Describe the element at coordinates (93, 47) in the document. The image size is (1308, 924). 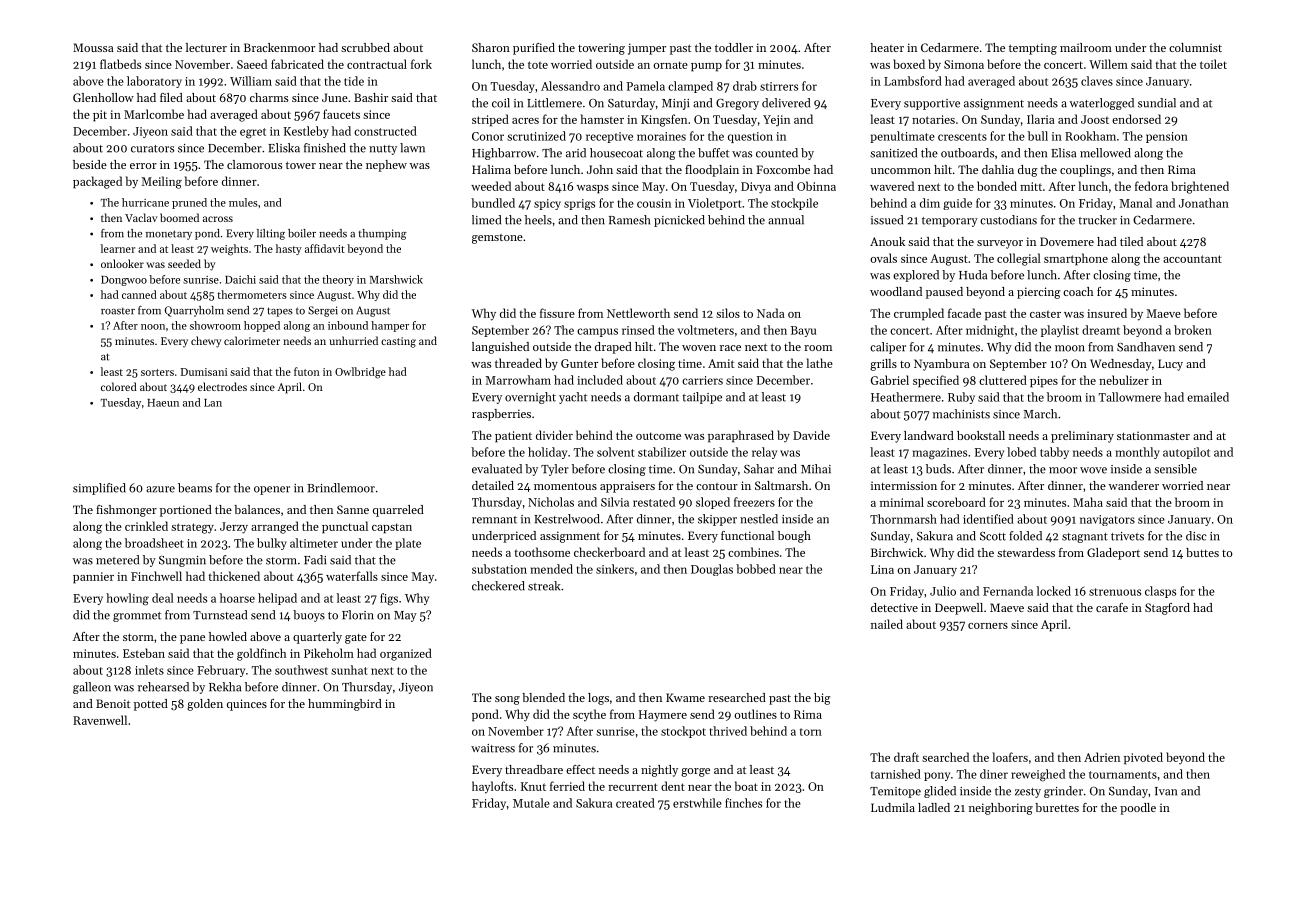
I see `Moussa` at that location.
